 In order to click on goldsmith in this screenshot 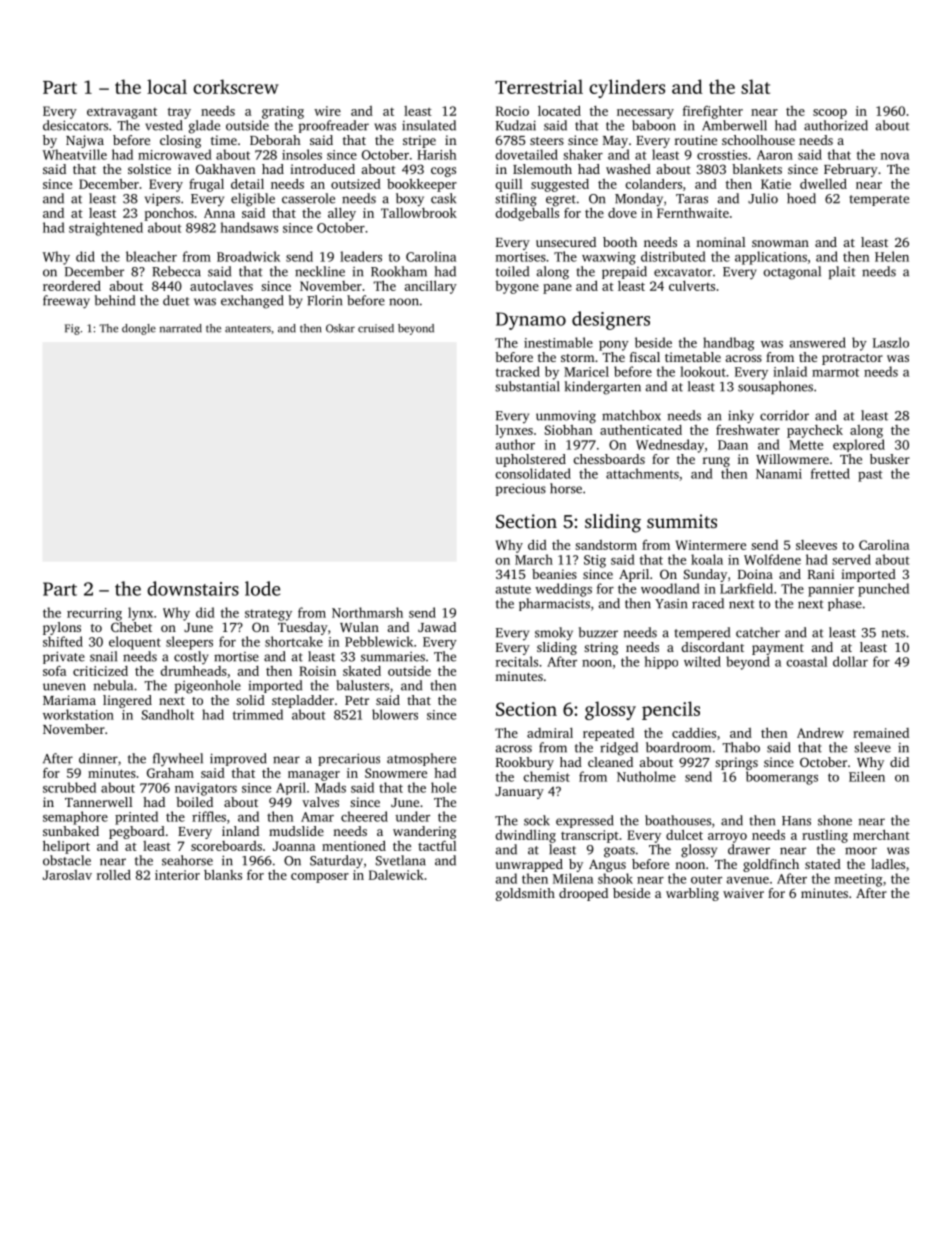, I will do `click(525, 894)`.
